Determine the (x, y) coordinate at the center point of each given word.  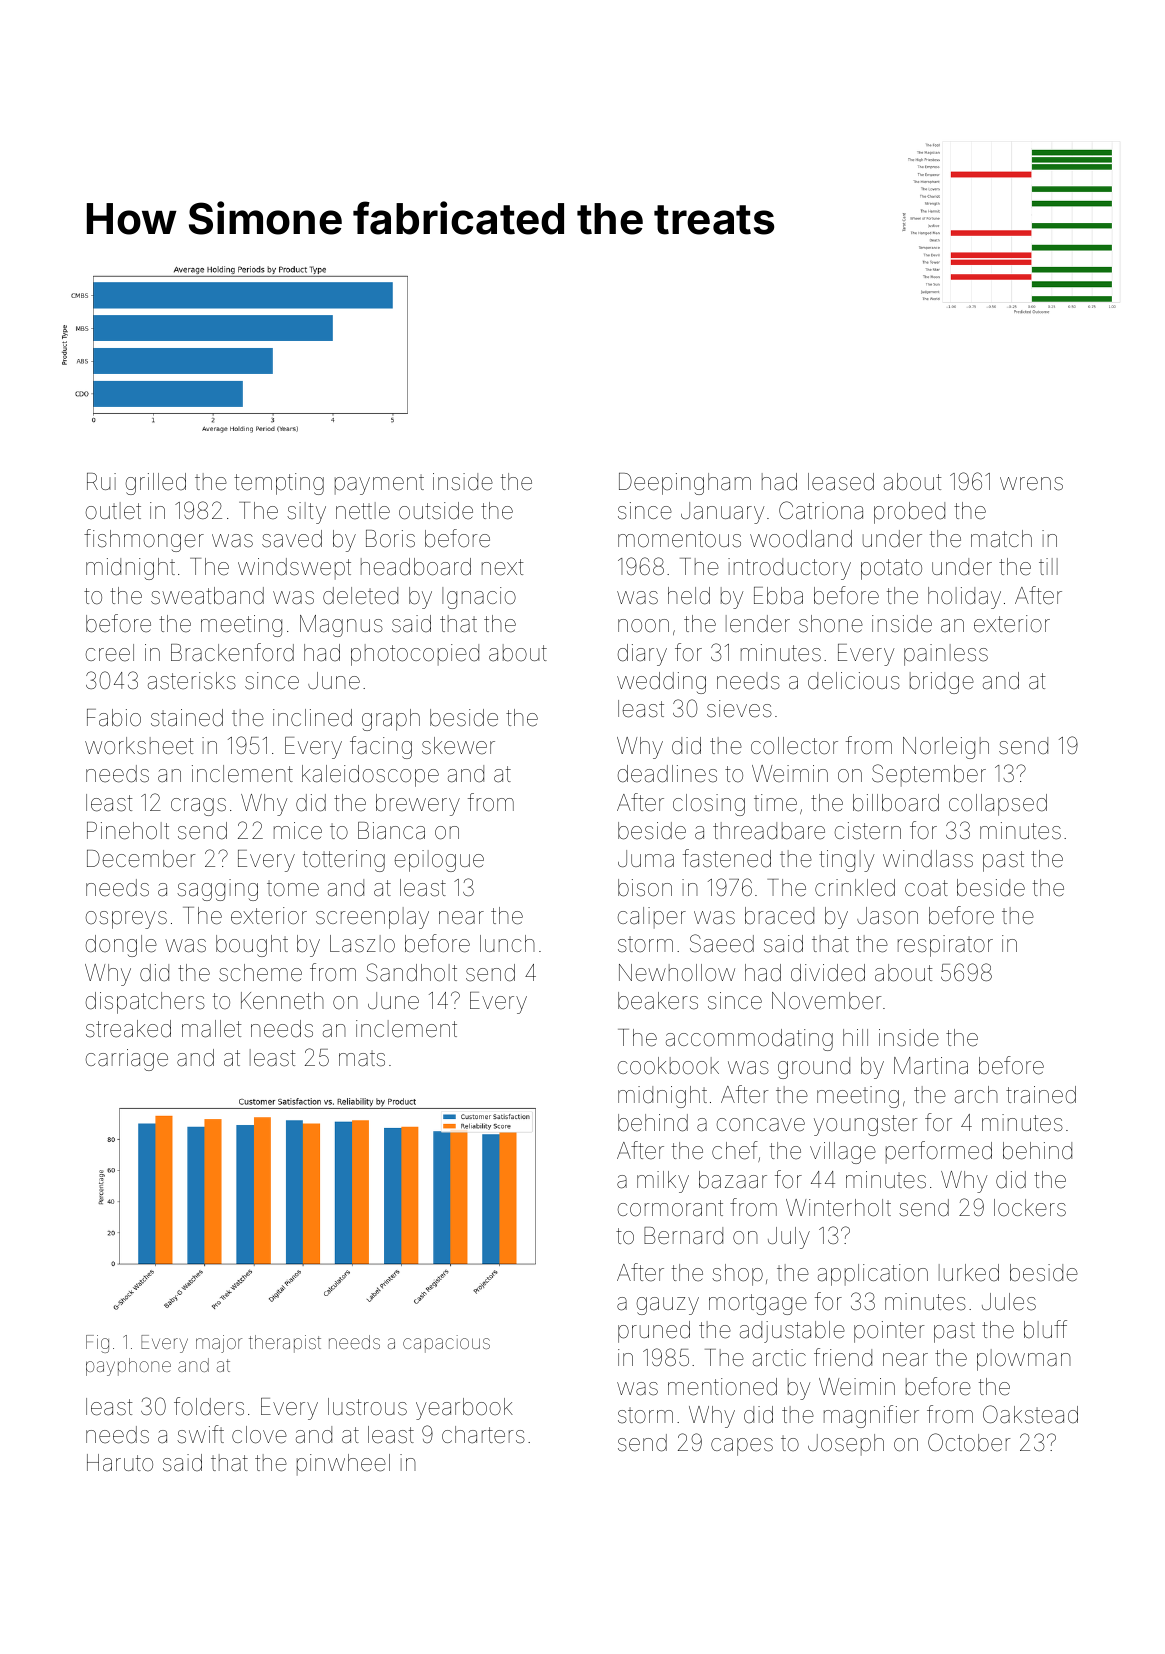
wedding (661, 683)
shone (831, 624)
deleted (360, 596)
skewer (458, 746)
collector (794, 746)
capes (742, 1447)
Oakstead (1030, 1414)
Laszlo (362, 944)
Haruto (120, 1463)
